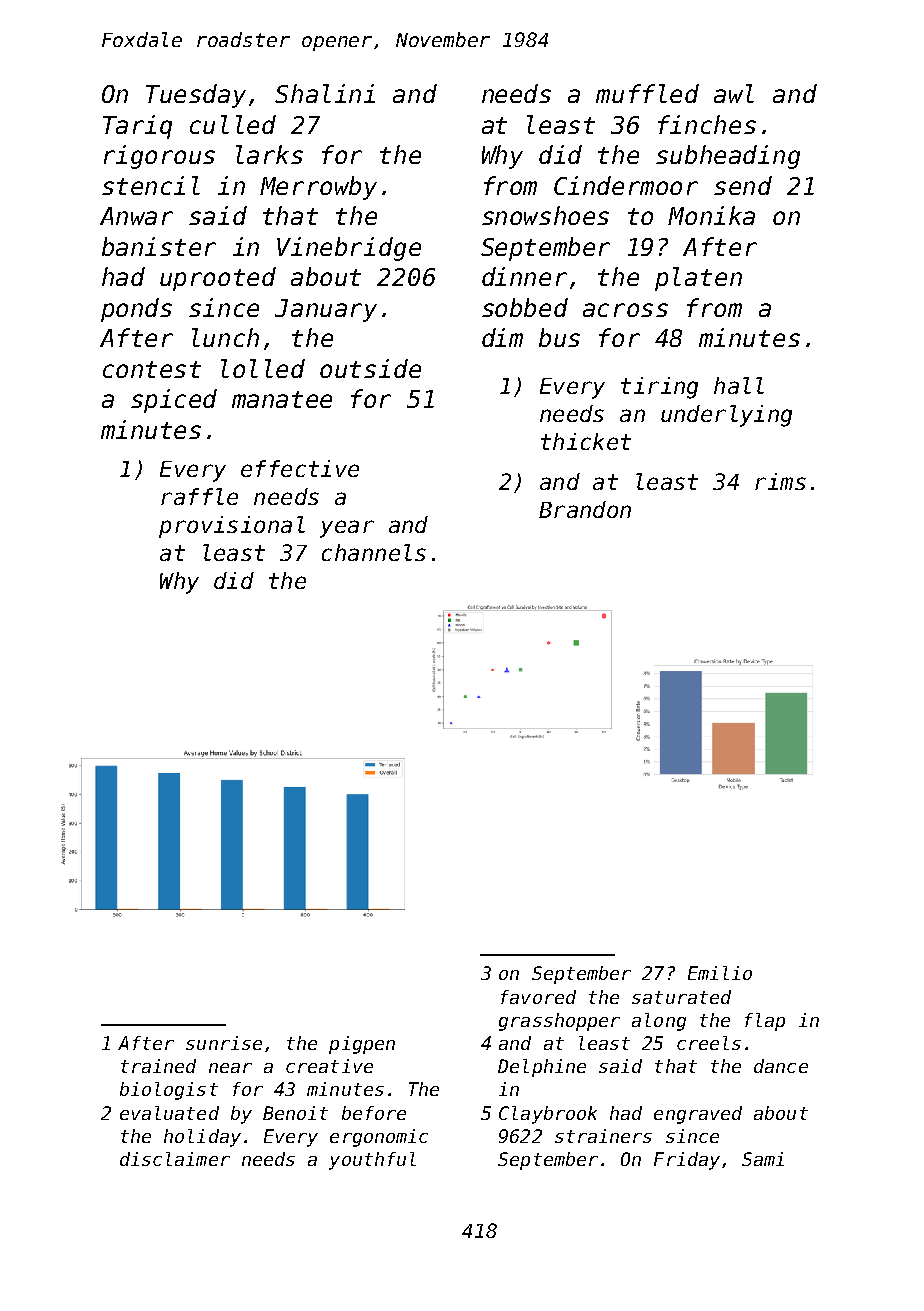  What do you see at coordinates (347, 529) in the document?
I see `year` at bounding box center [347, 529].
